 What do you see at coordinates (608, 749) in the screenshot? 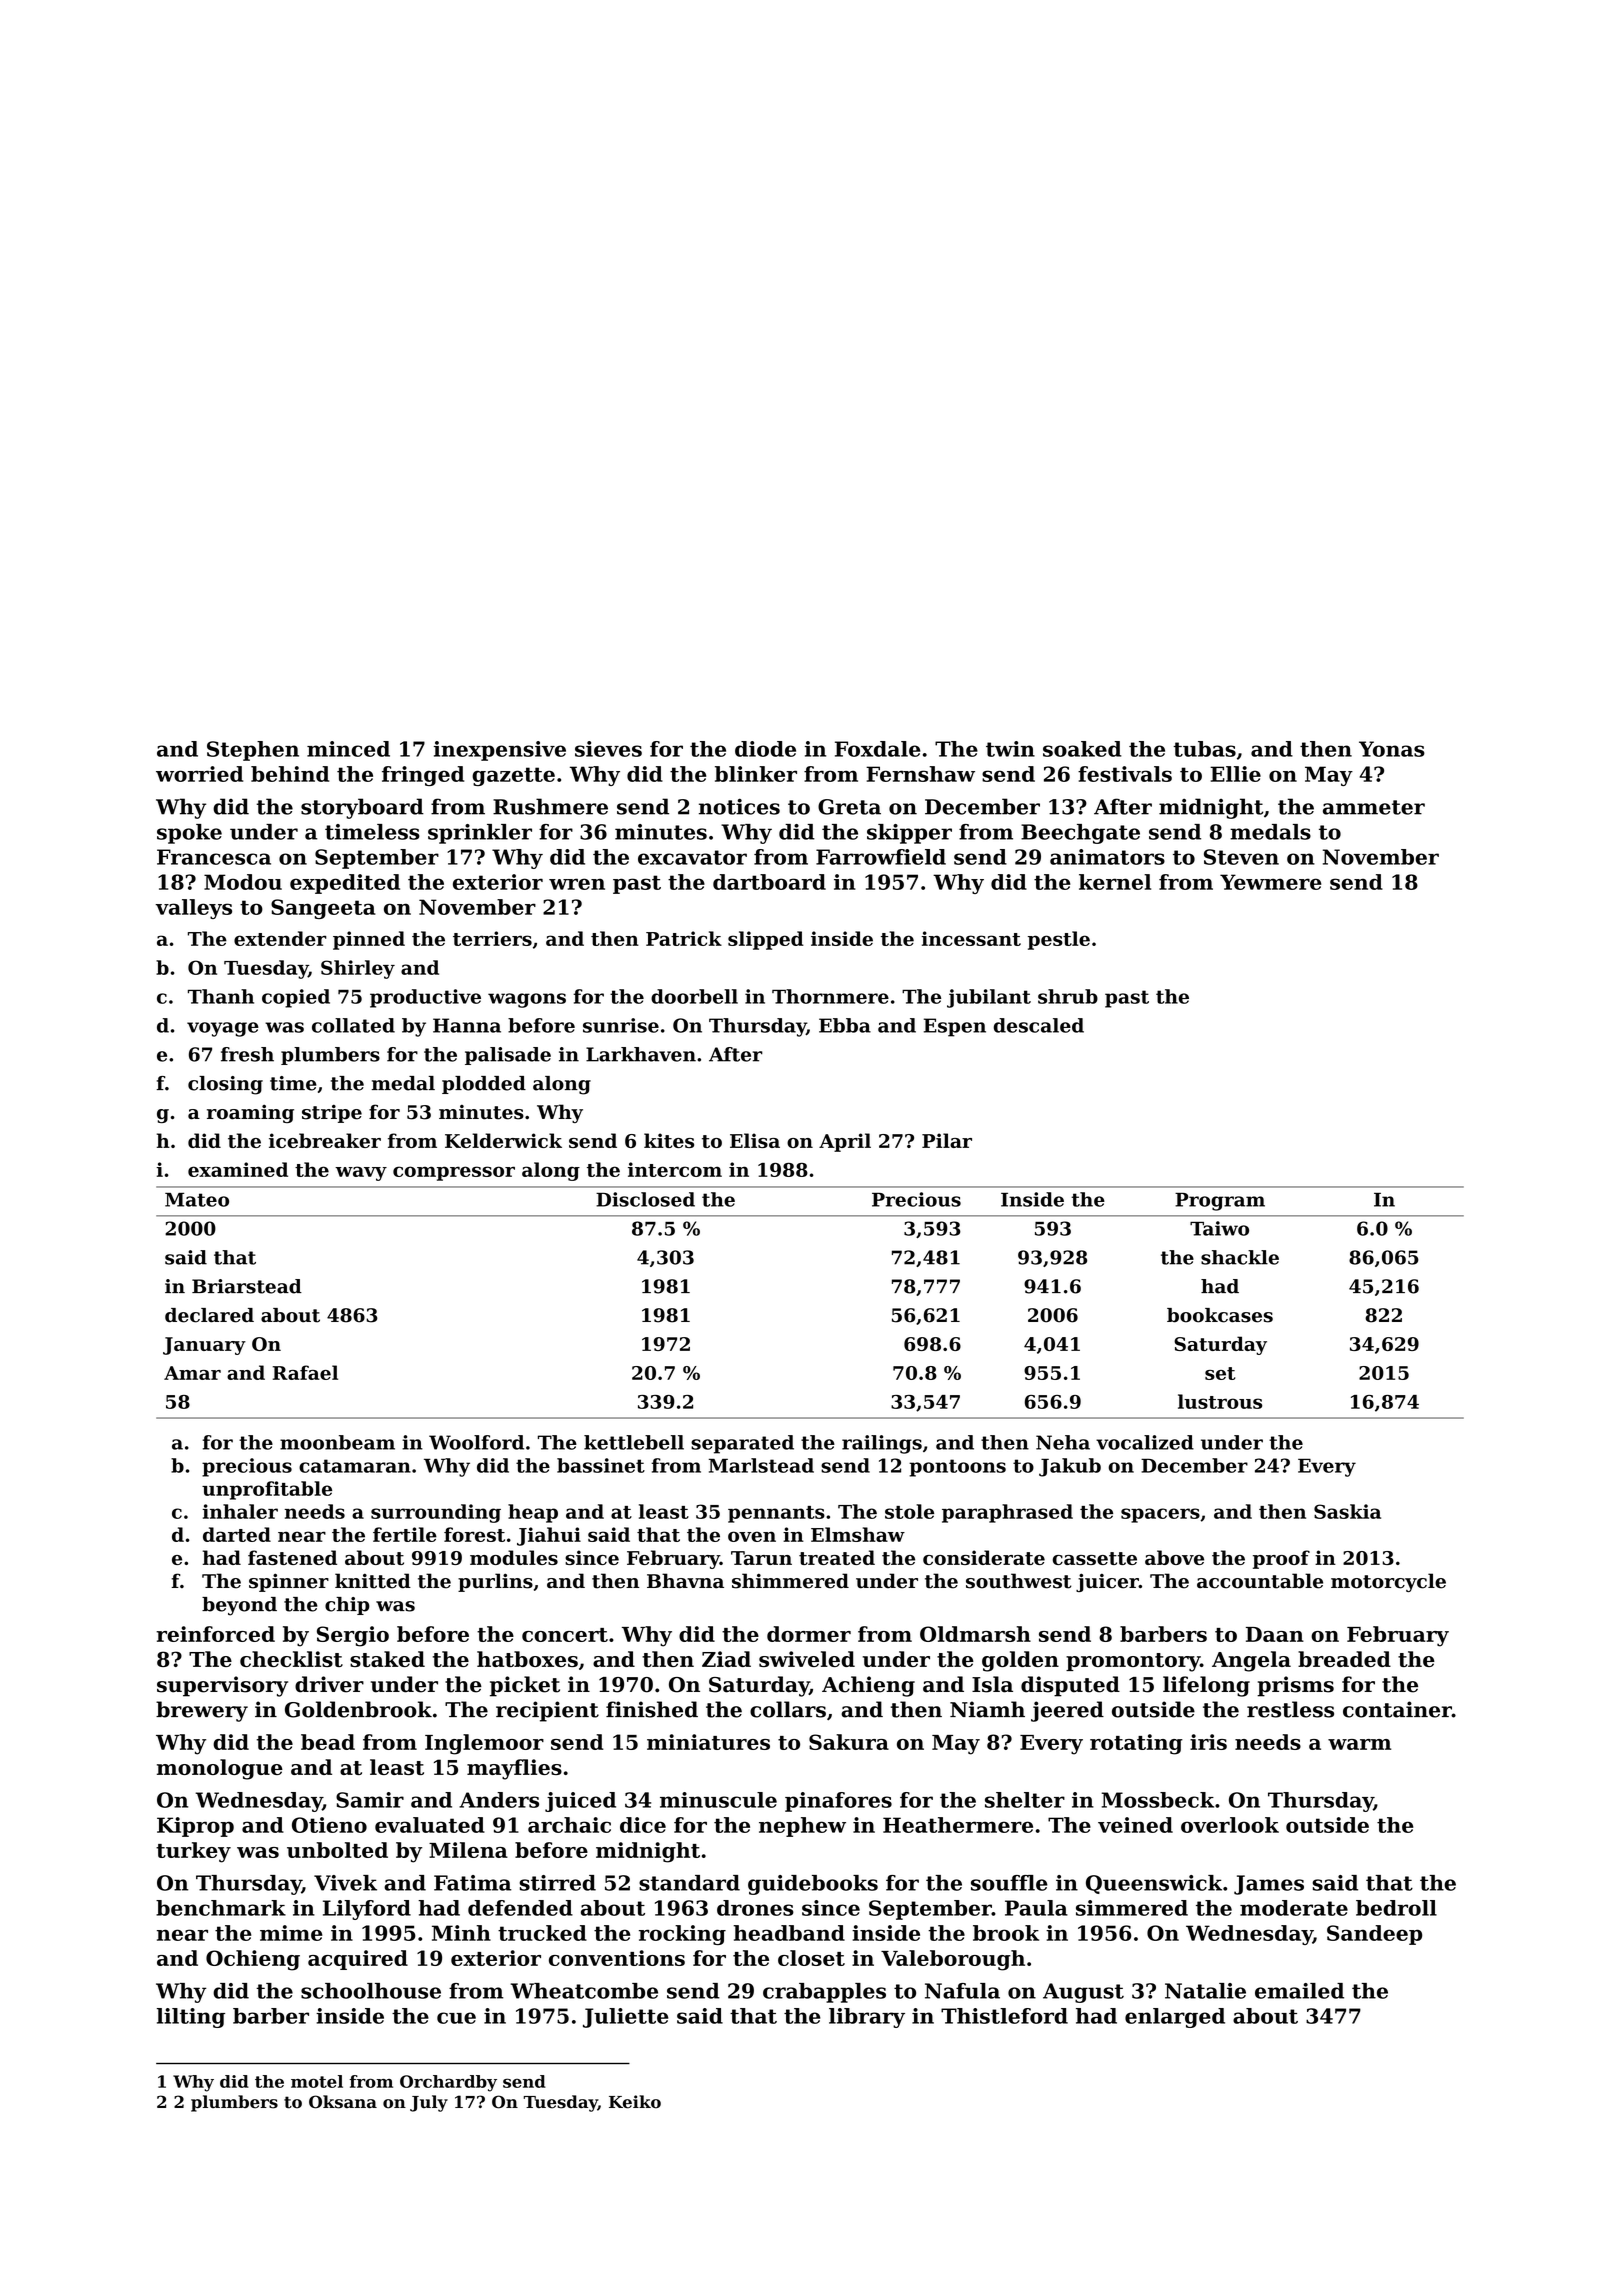
I see `sieves` at bounding box center [608, 749].
